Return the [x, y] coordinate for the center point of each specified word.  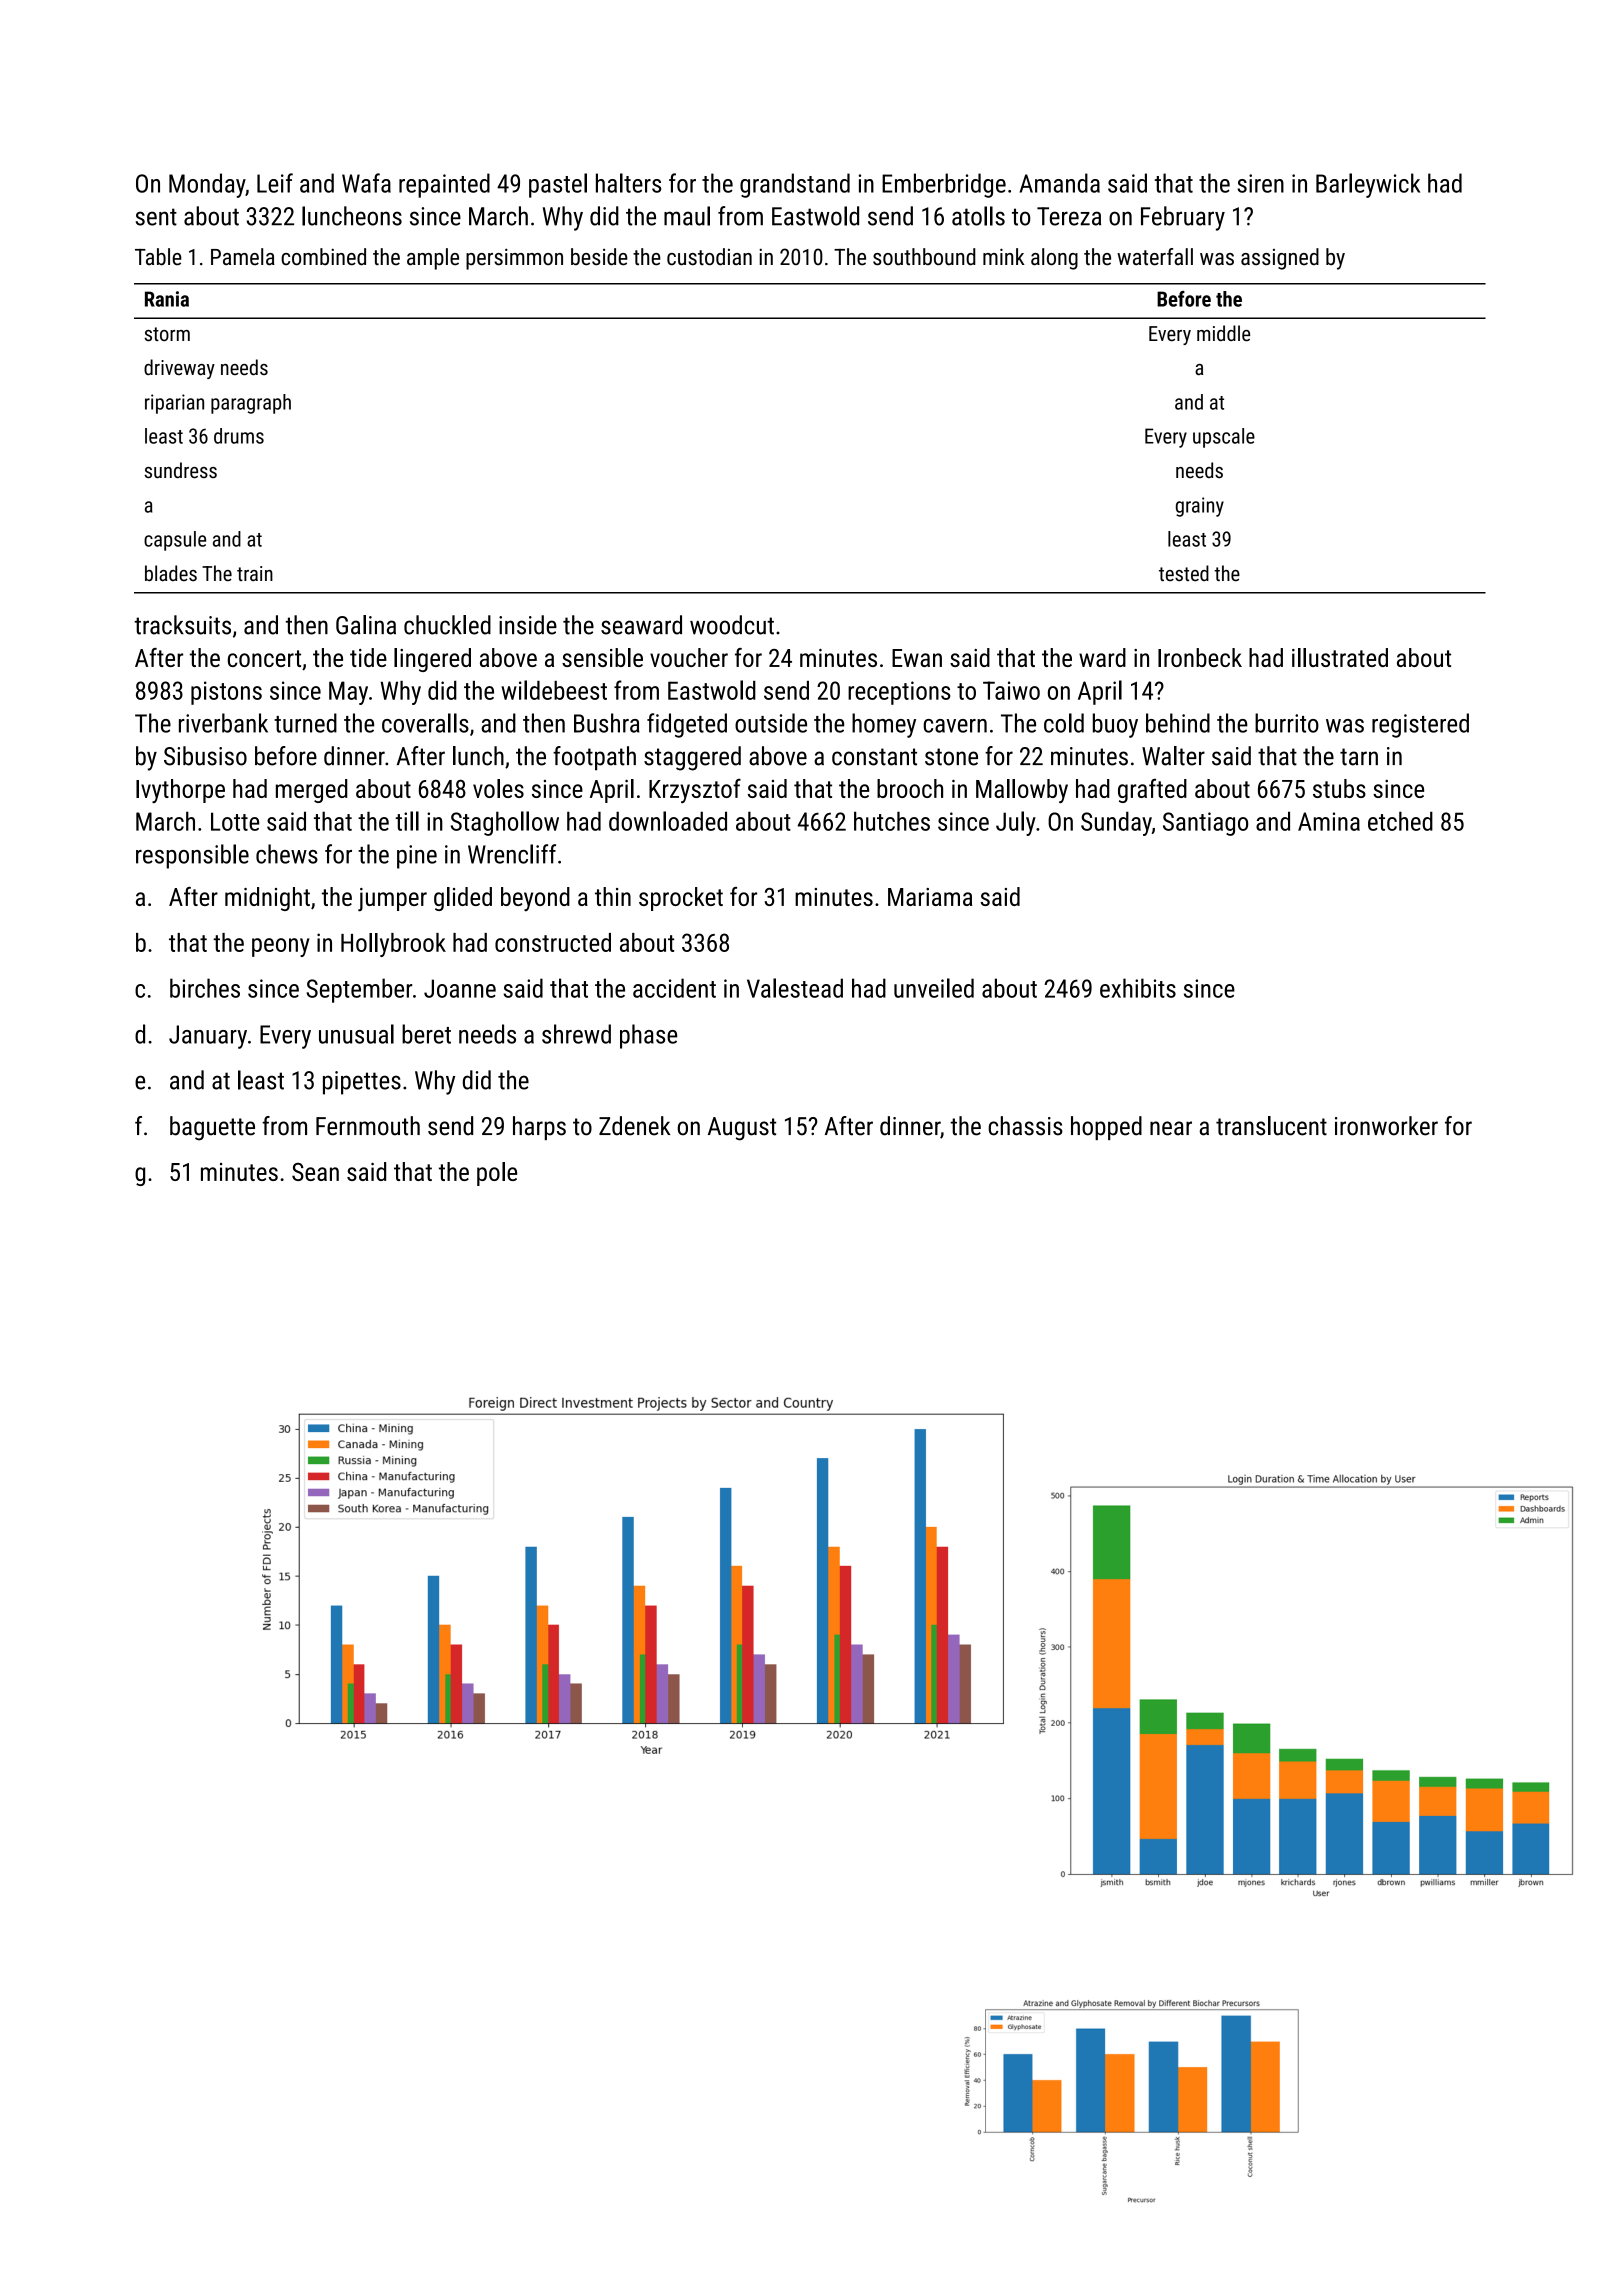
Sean [315, 1172]
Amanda [1060, 183]
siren [1260, 183]
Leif [275, 183]
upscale [1224, 438]
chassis [1025, 1126]
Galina [366, 625]
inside [528, 625]
